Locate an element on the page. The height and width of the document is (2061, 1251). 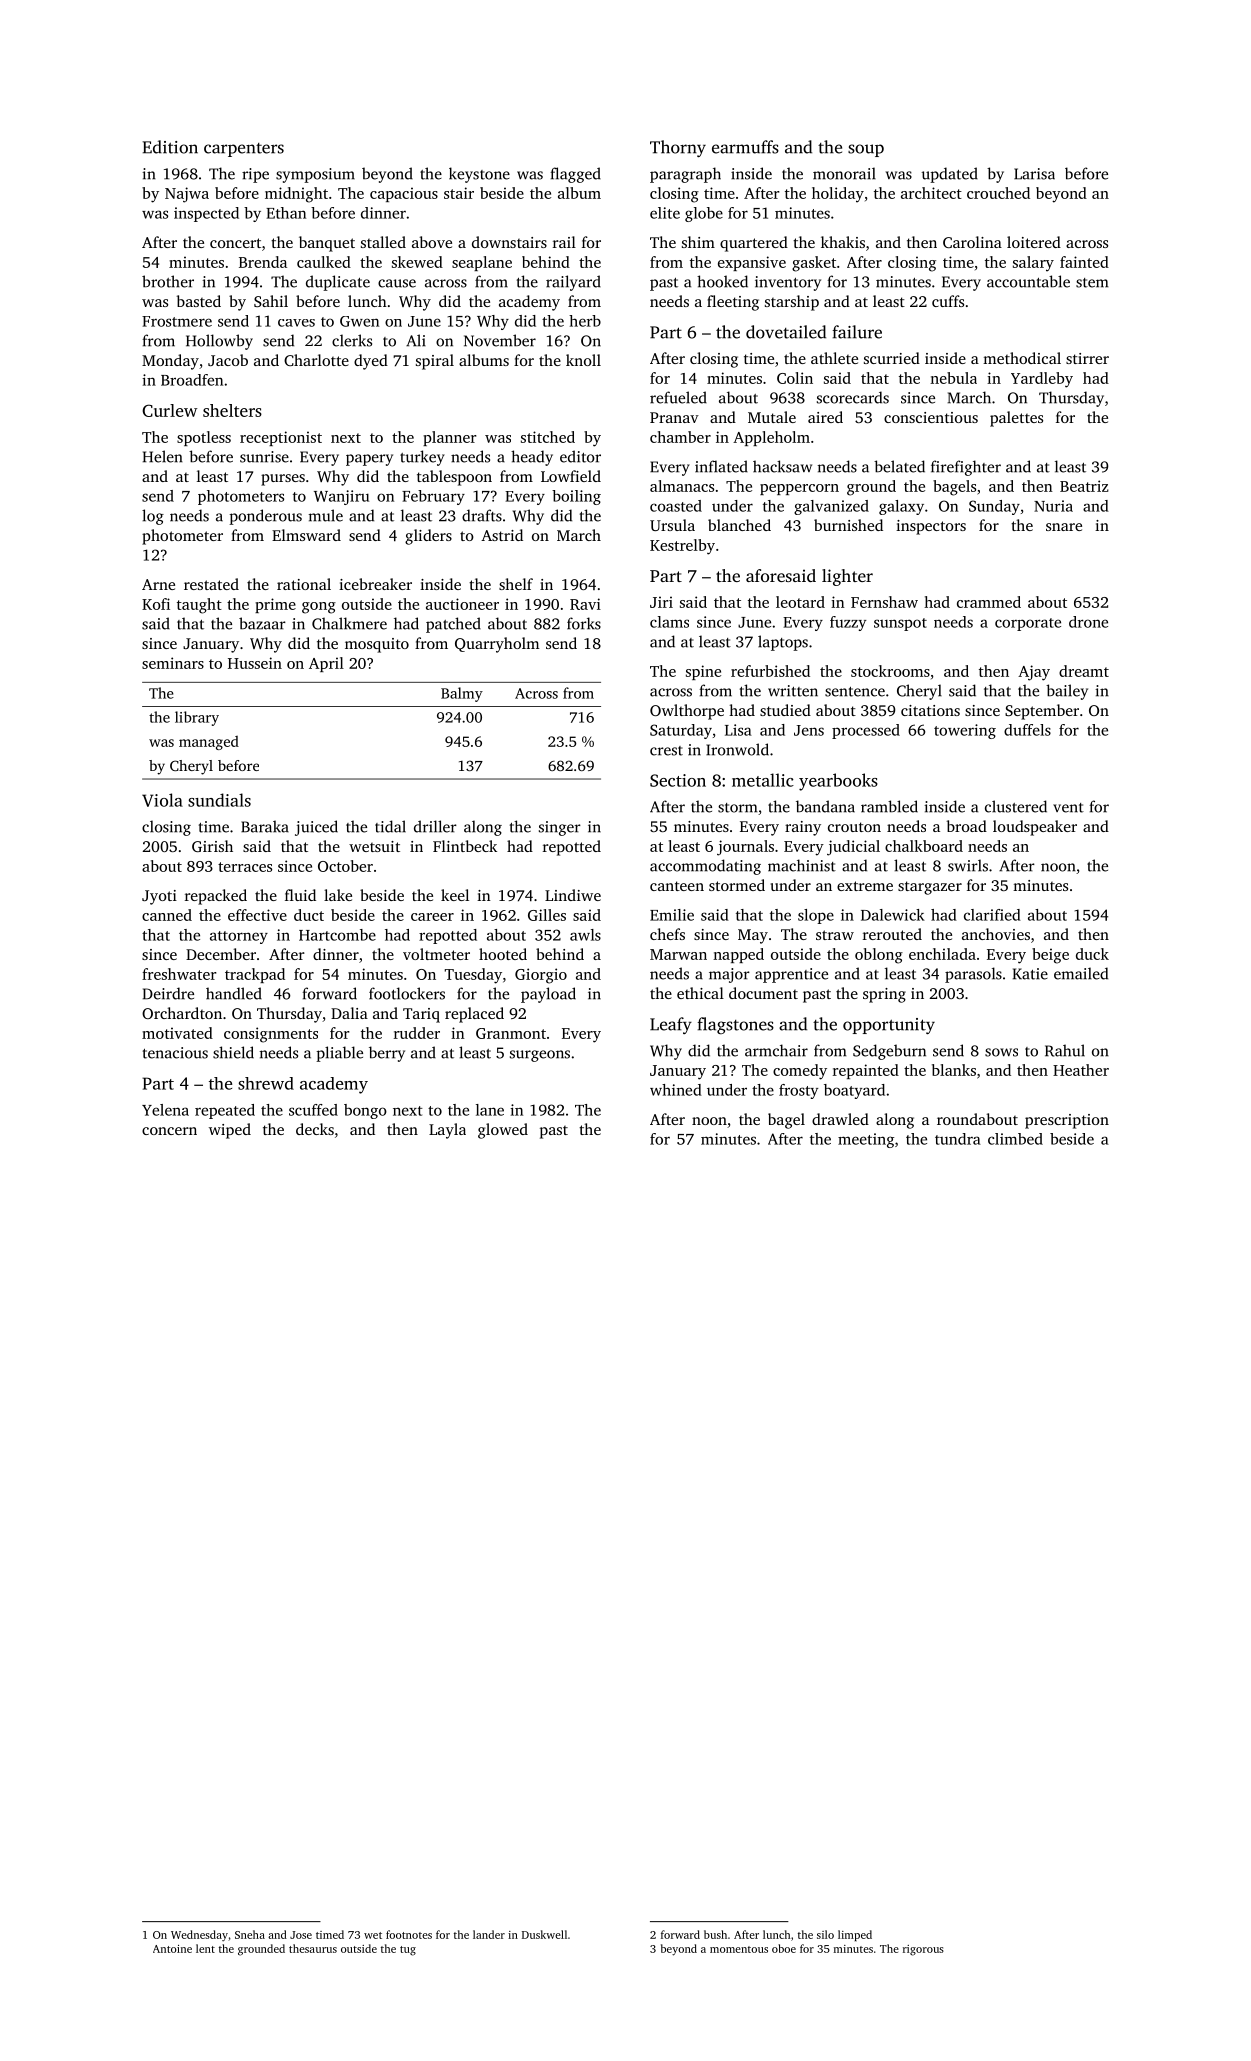
Jose is located at coordinates (301, 1935).
